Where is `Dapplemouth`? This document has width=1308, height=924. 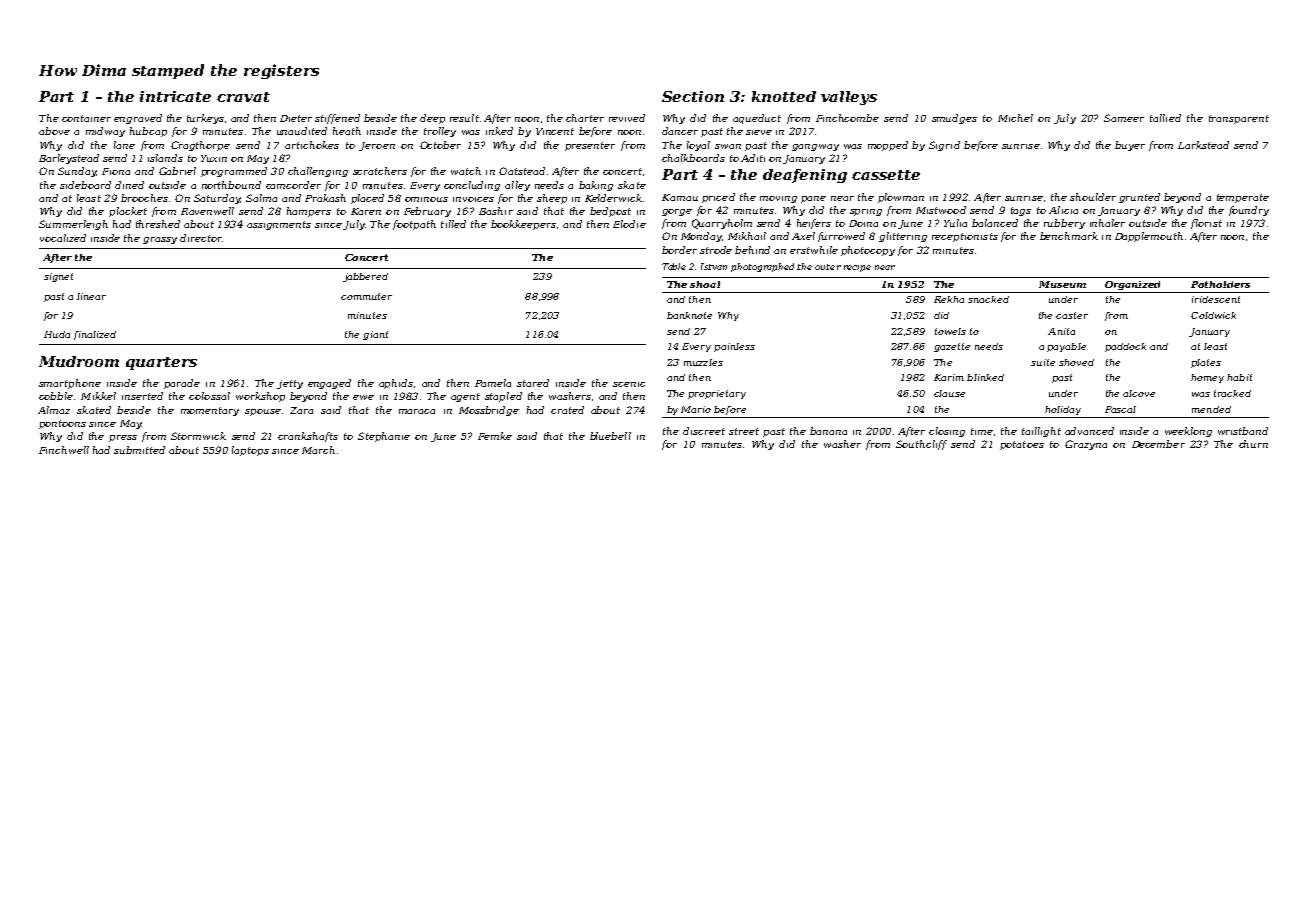
Dapplemouth is located at coordinates (1149, 237).
